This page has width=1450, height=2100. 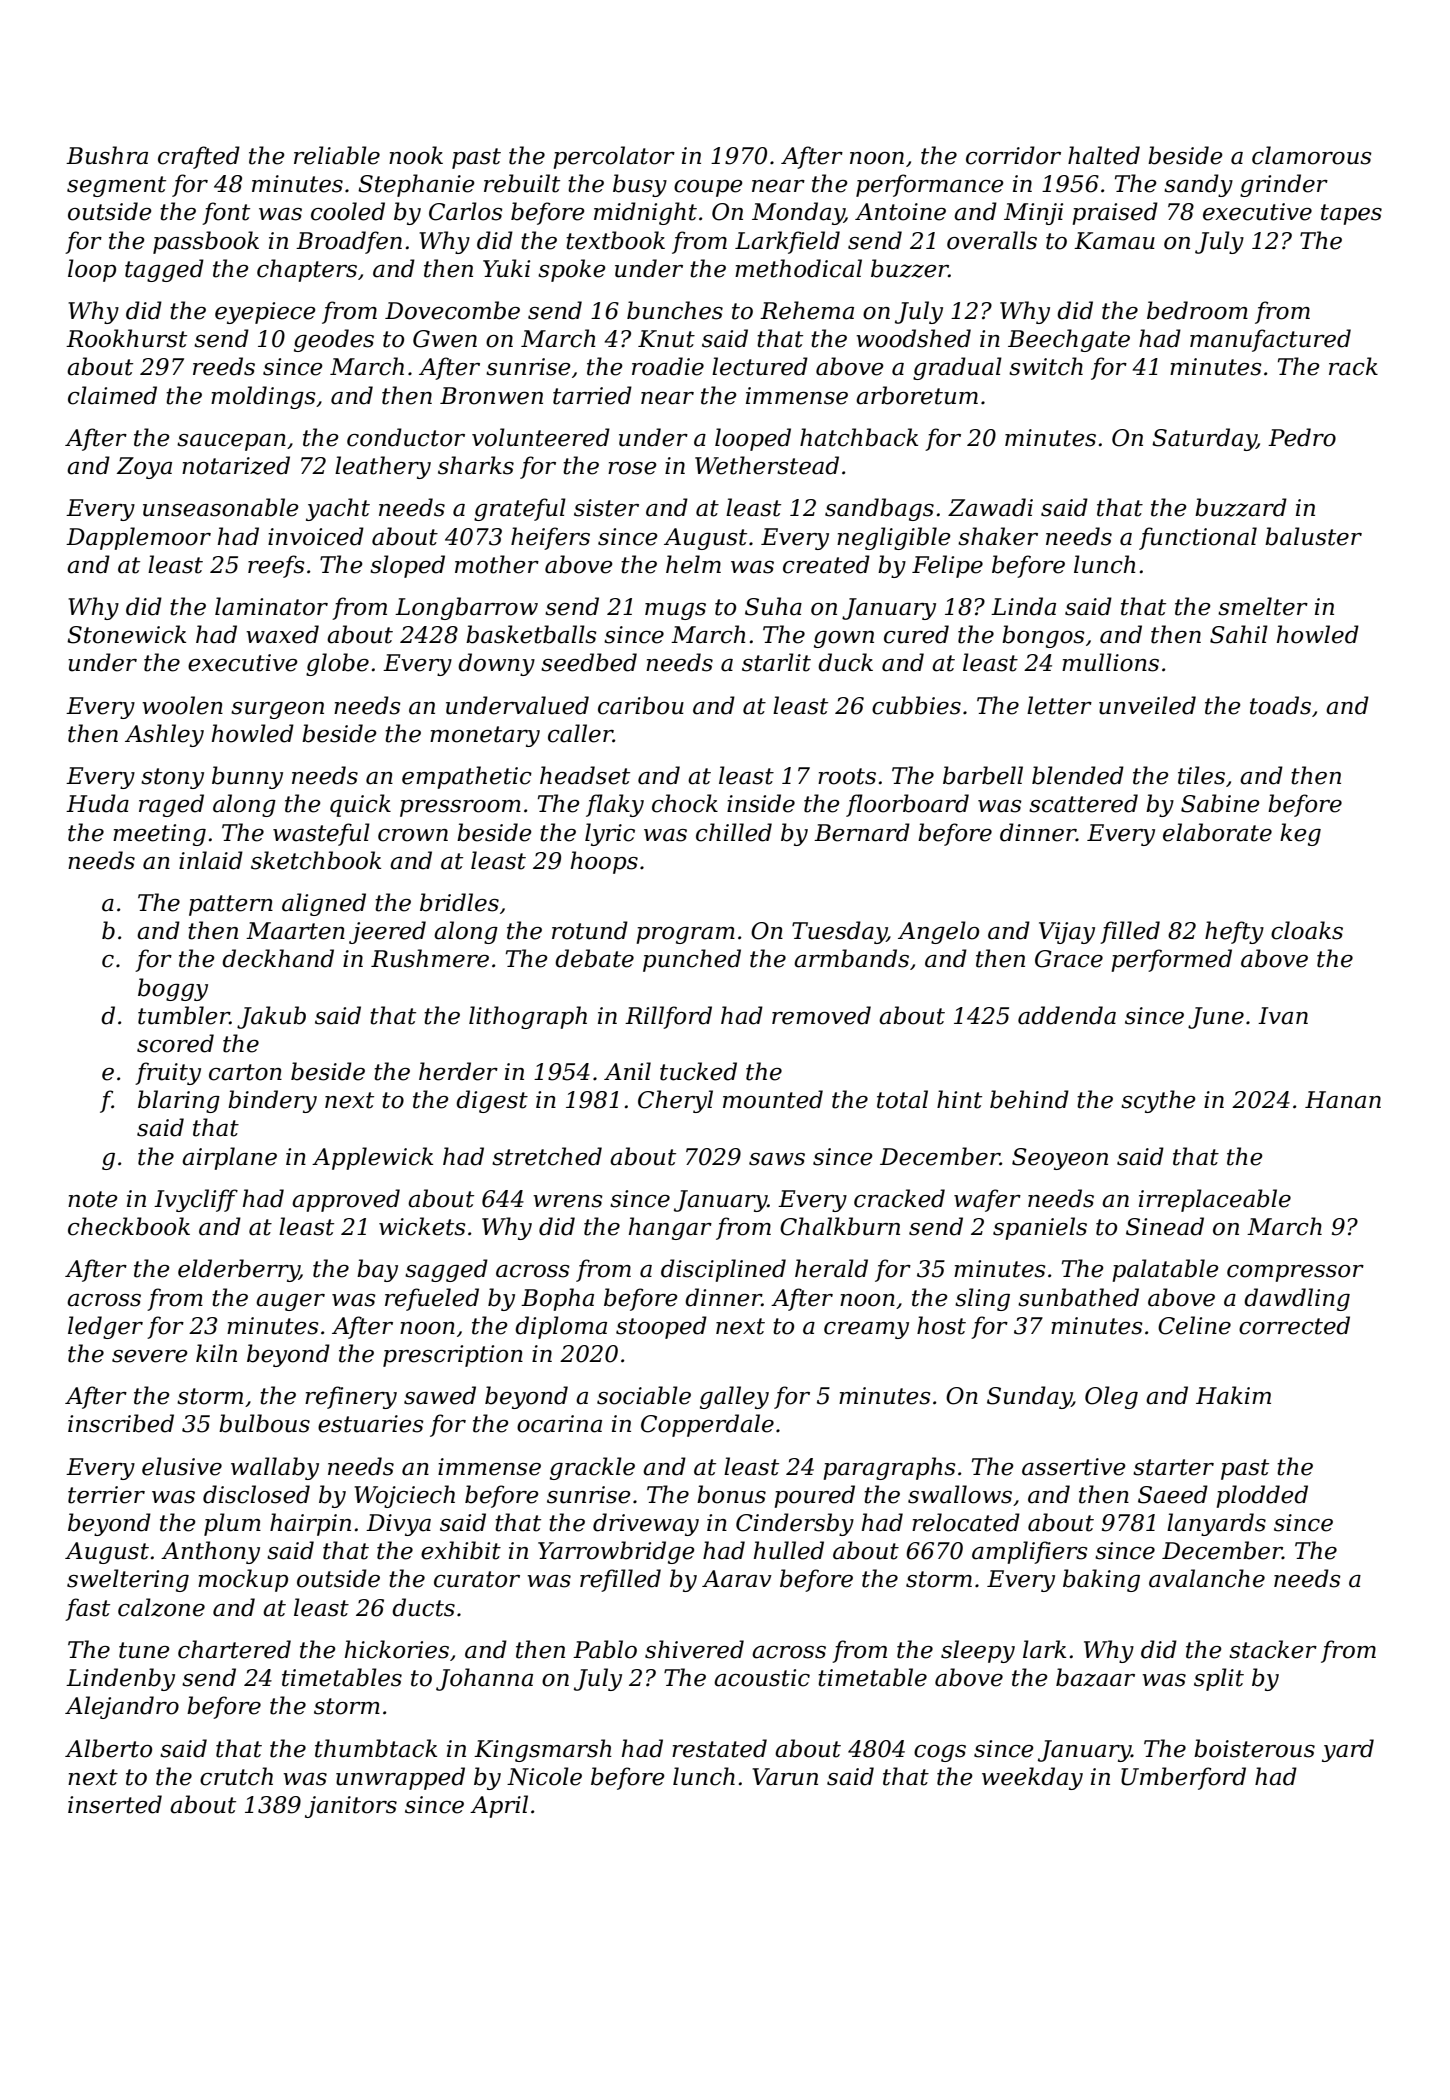 What do you see at coordinates (698, 1071) in the page?
I see `tucked` at bounding box center [698, 1071].
